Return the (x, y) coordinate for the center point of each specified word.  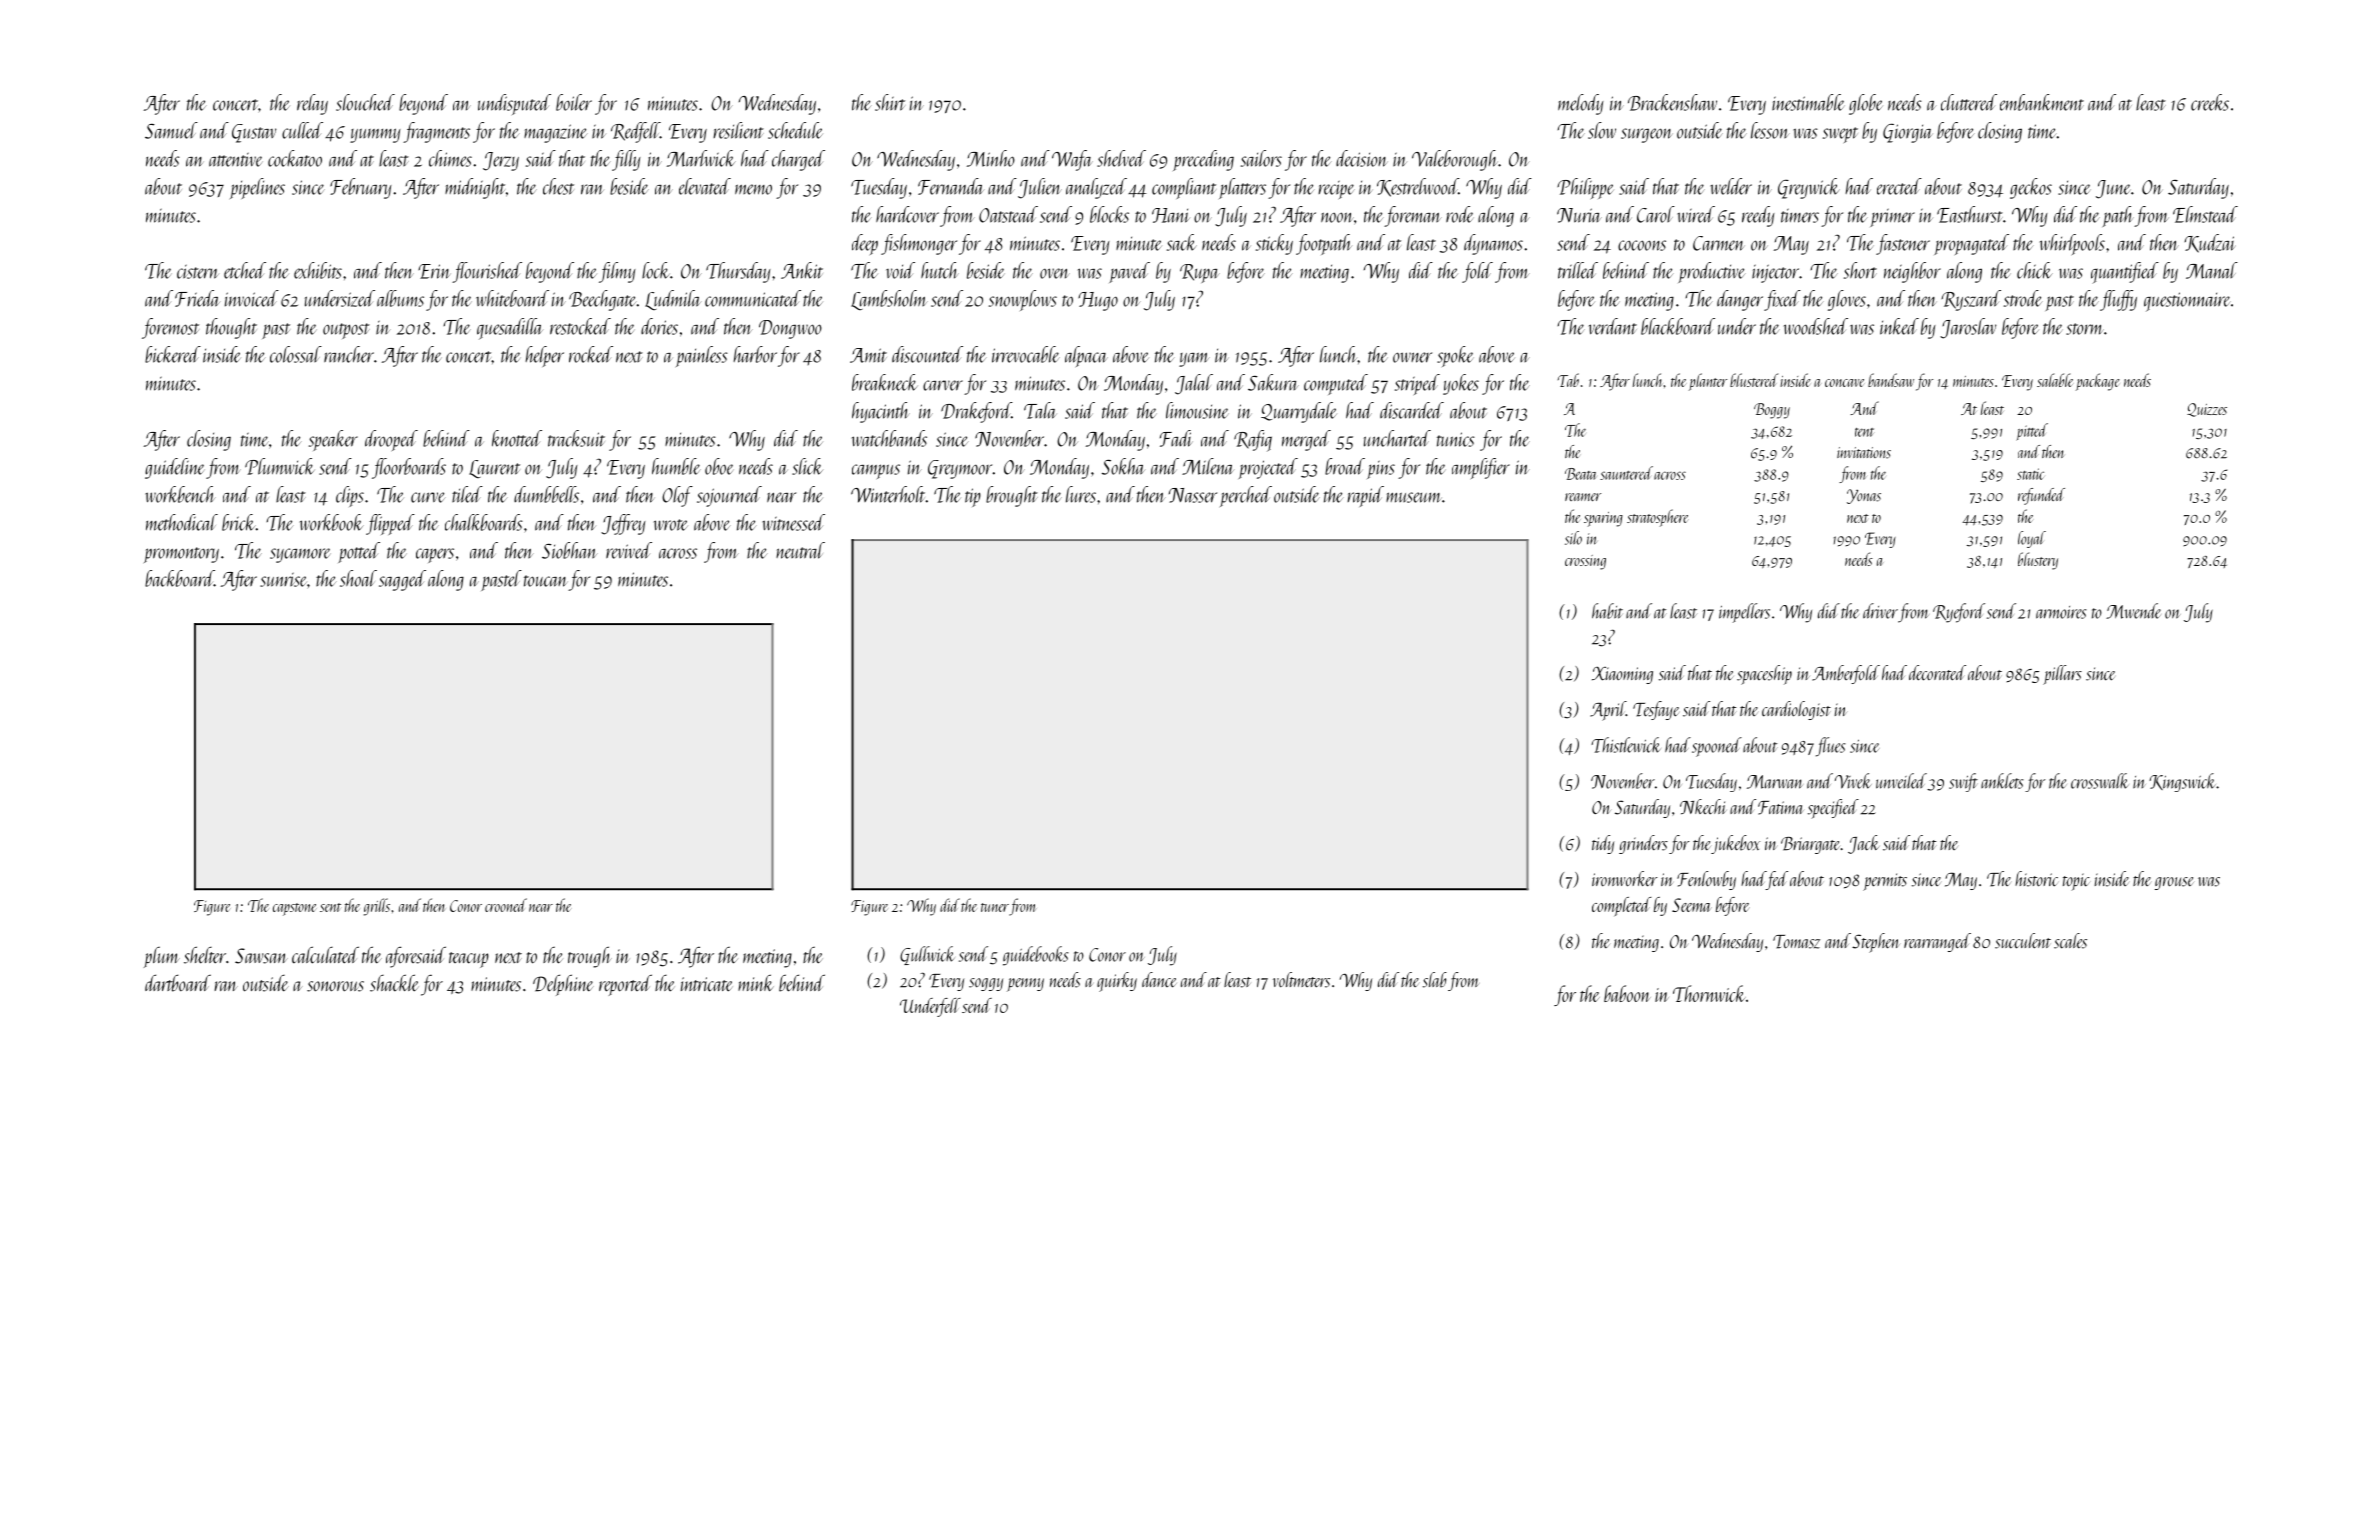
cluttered (1969, 102)
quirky (1117, 982)
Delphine (563, 985)
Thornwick (1709, 993)
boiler (574, 102)
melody (1581, 104)
